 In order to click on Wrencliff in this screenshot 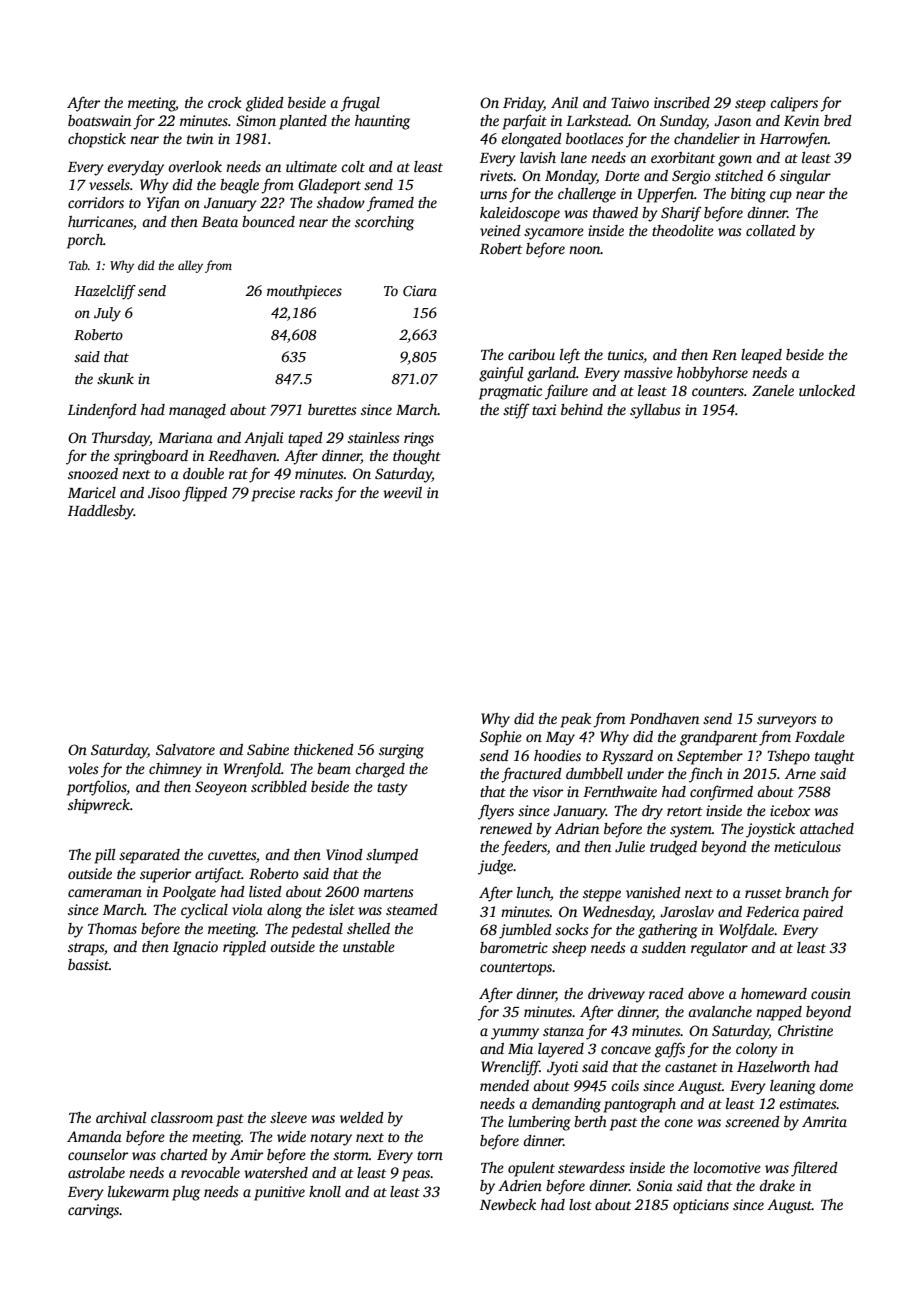, I will do `click(510, 1068)`.
